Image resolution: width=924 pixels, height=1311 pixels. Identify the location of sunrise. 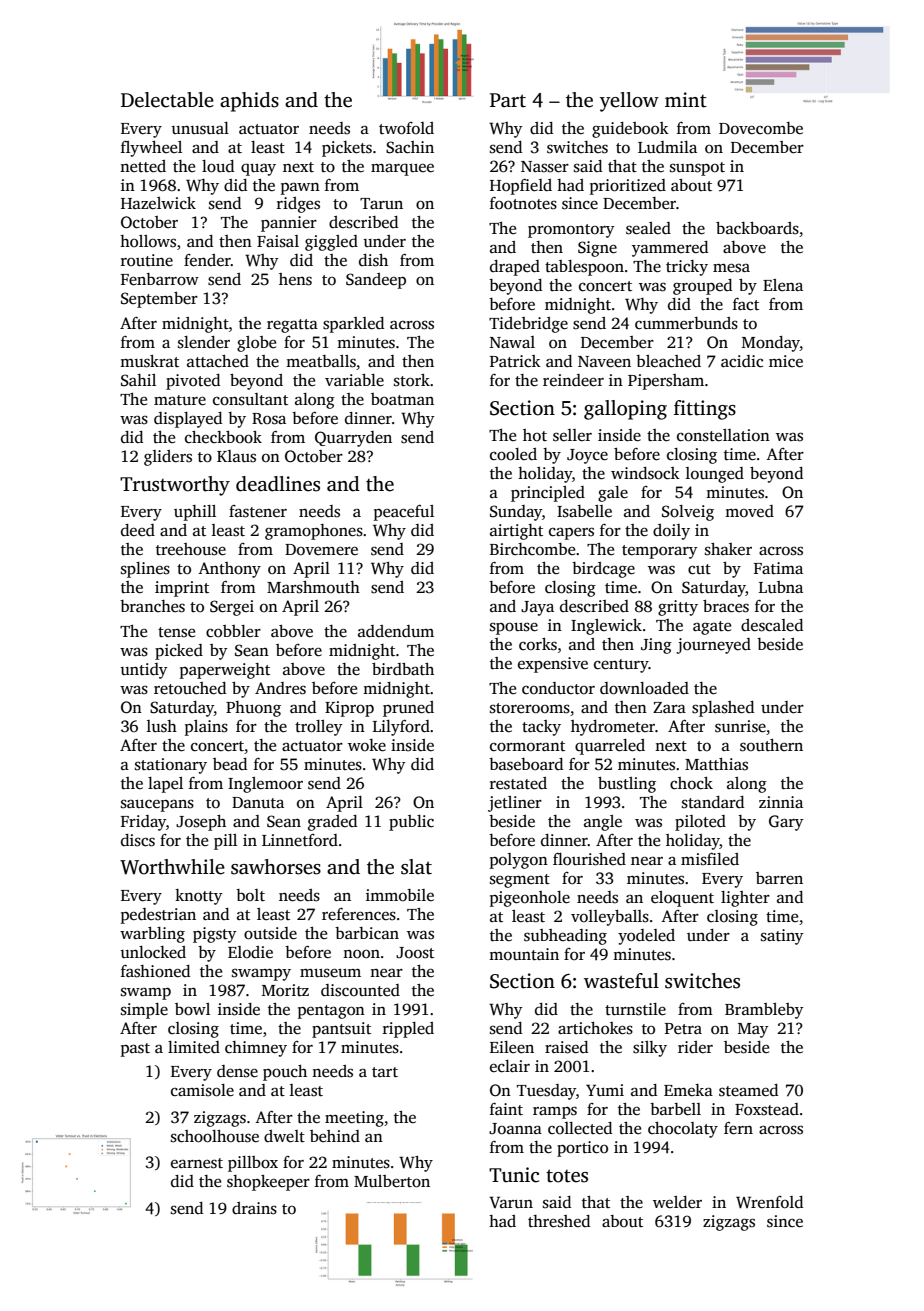
(740, 726).
